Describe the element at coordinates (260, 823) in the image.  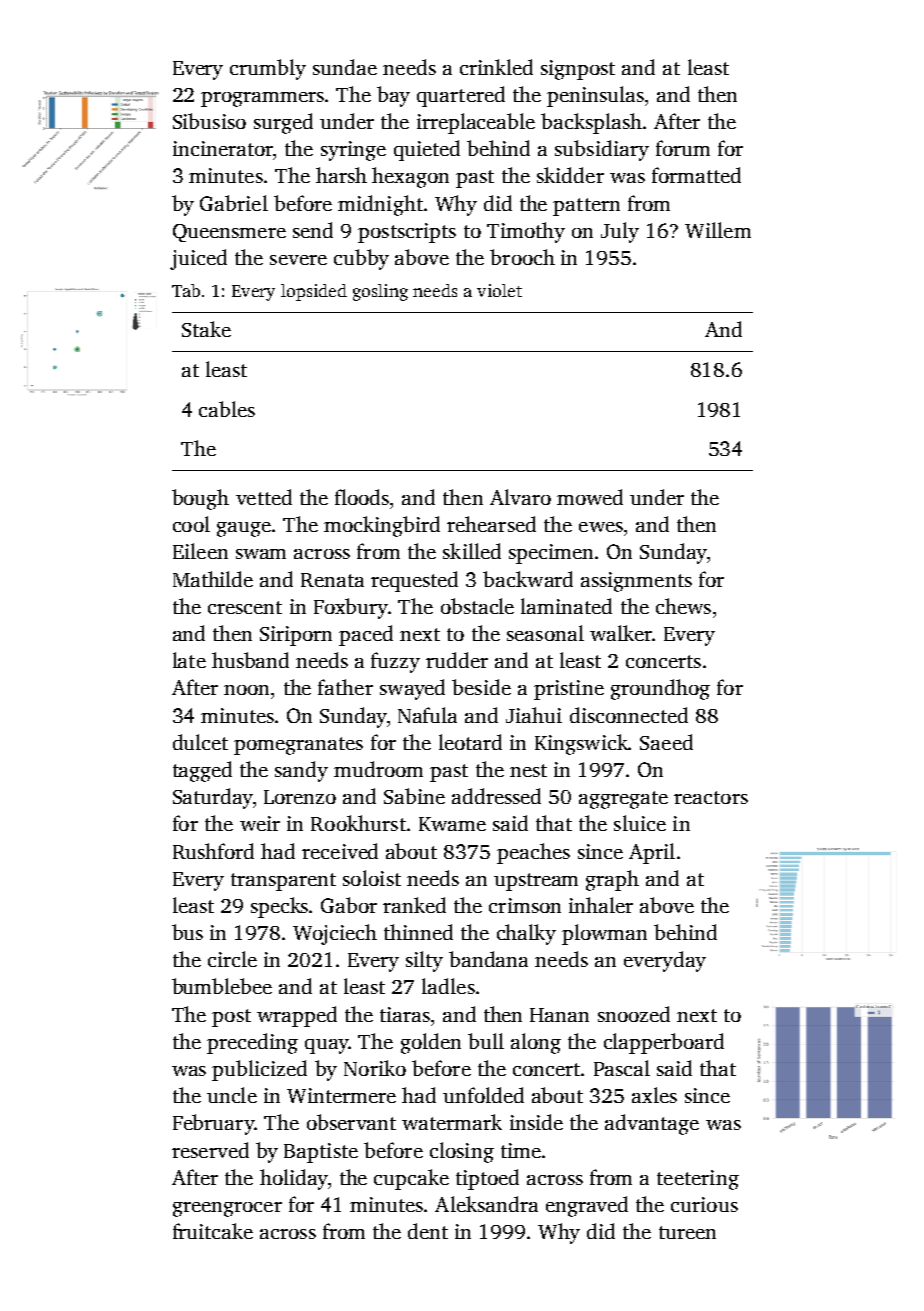
I see `weir` at that location.
